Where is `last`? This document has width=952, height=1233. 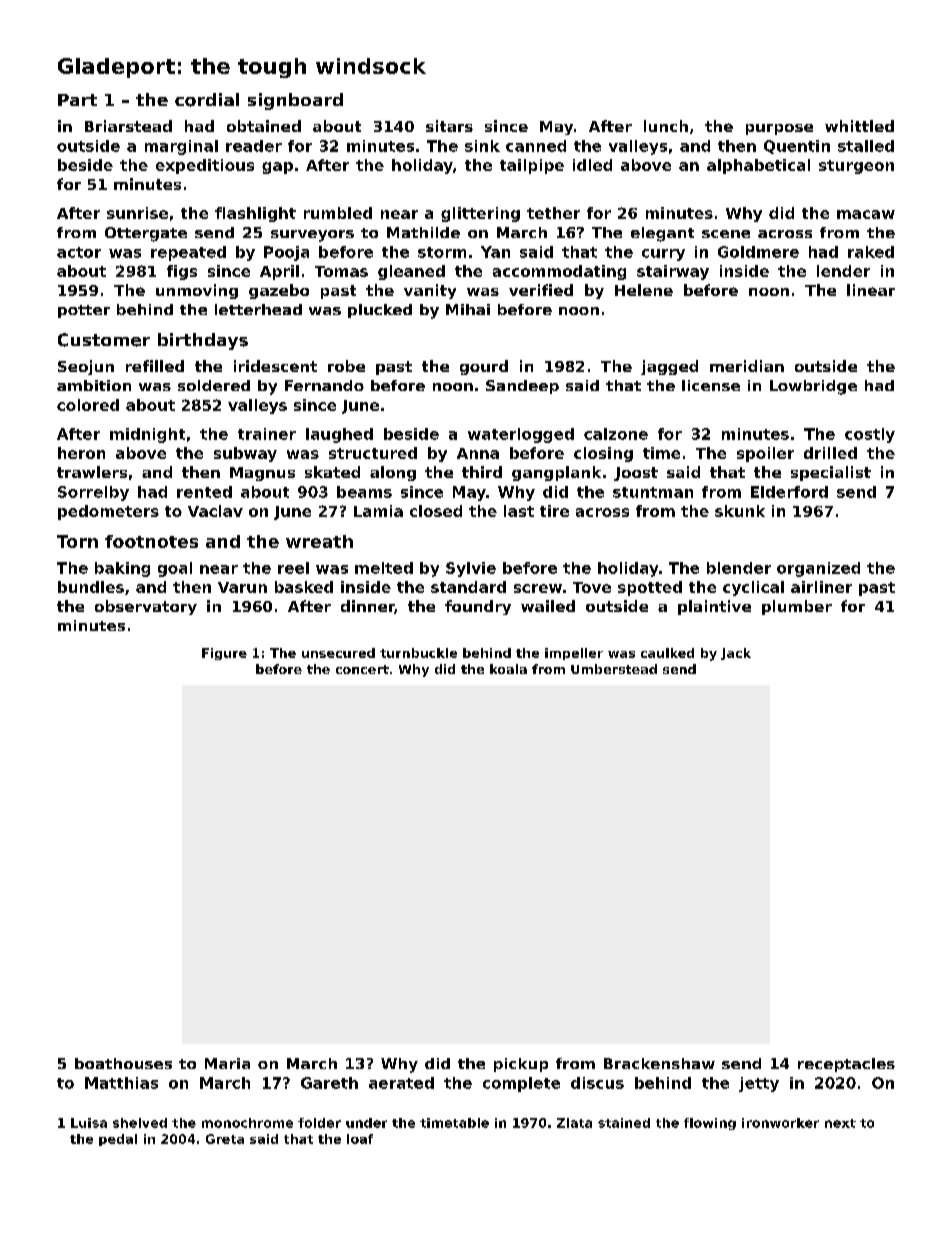 last is located at coordinates (519, 511).
